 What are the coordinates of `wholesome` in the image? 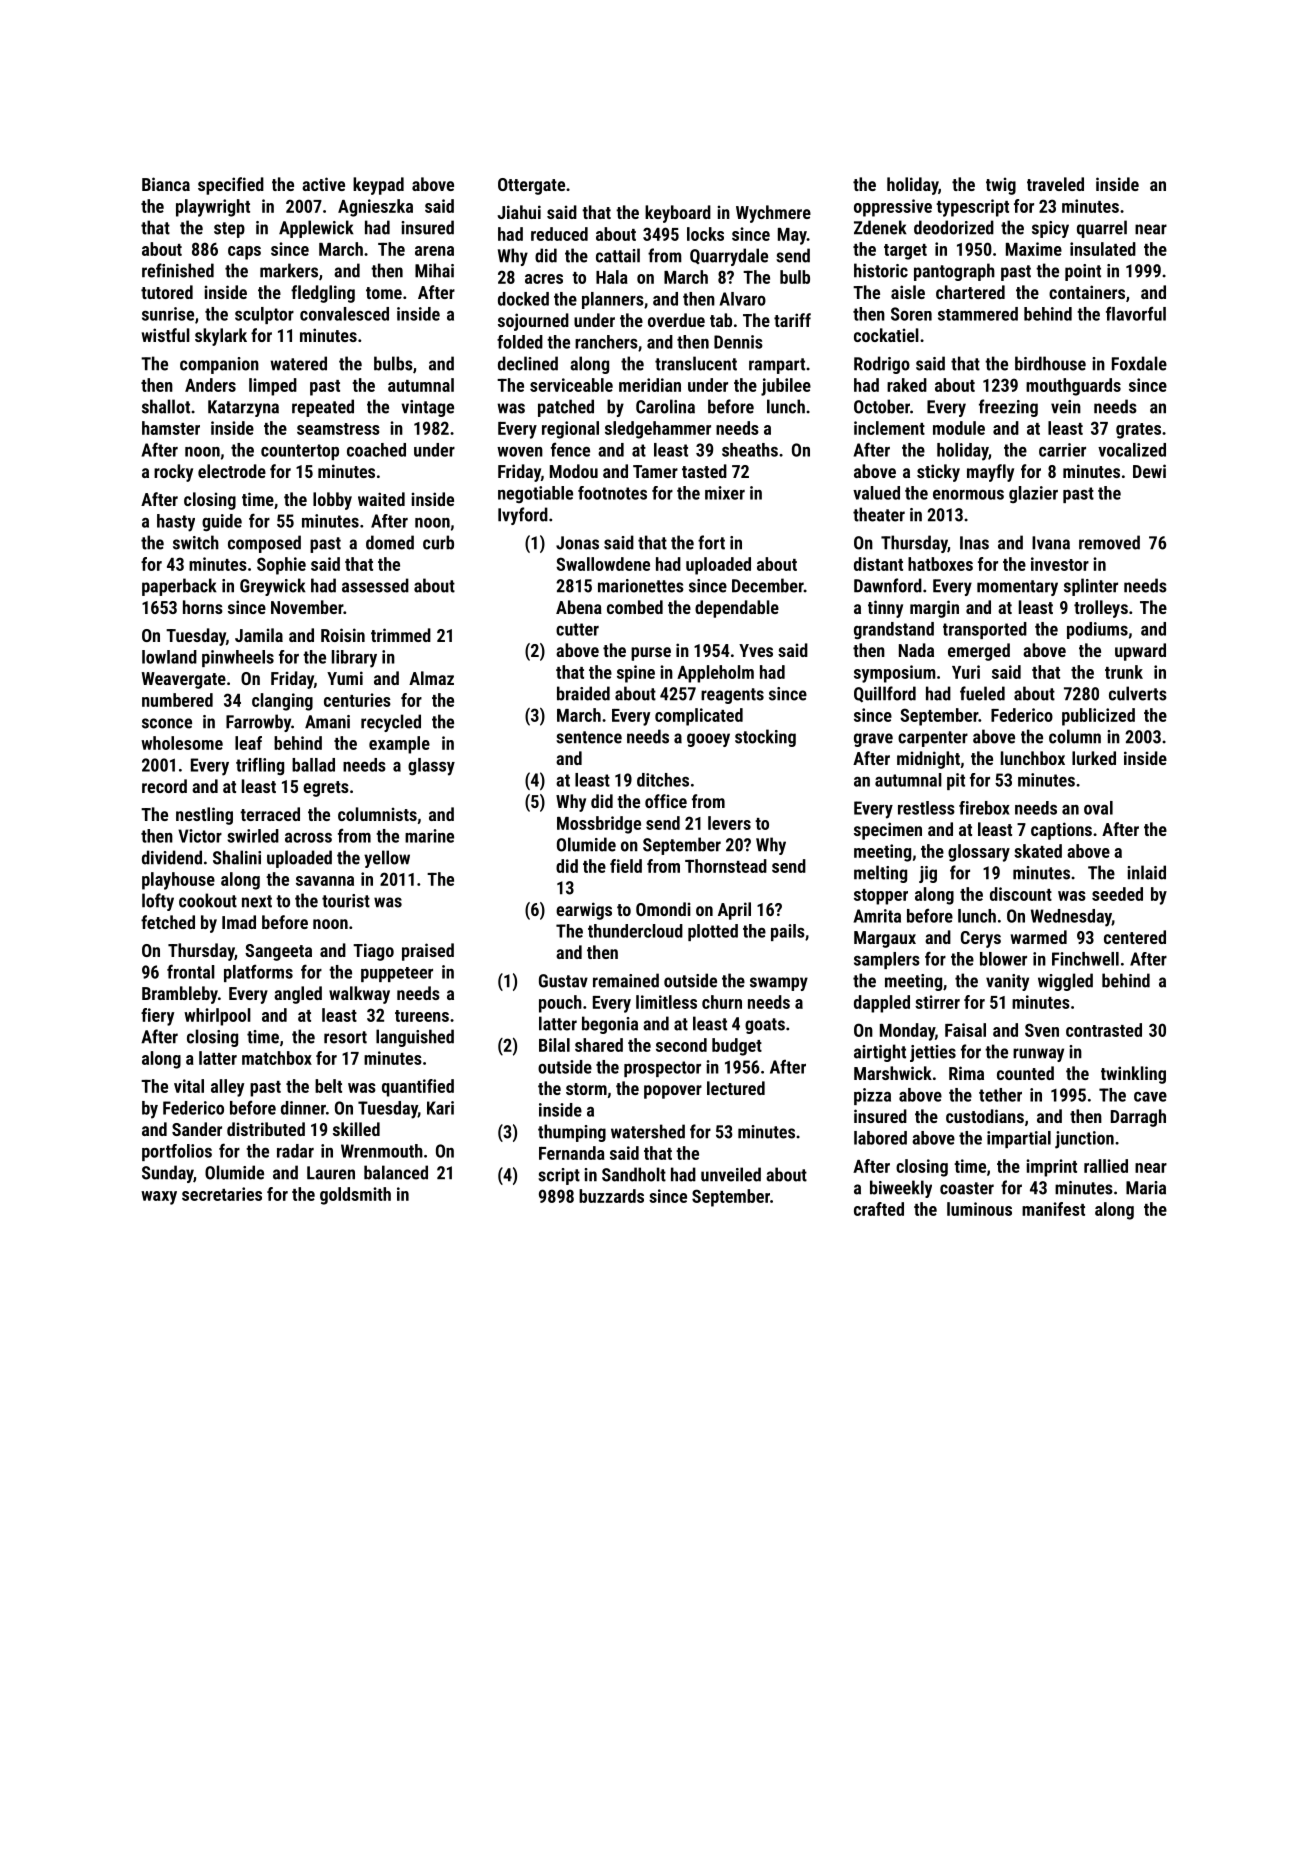 It's located at (182, 743).
